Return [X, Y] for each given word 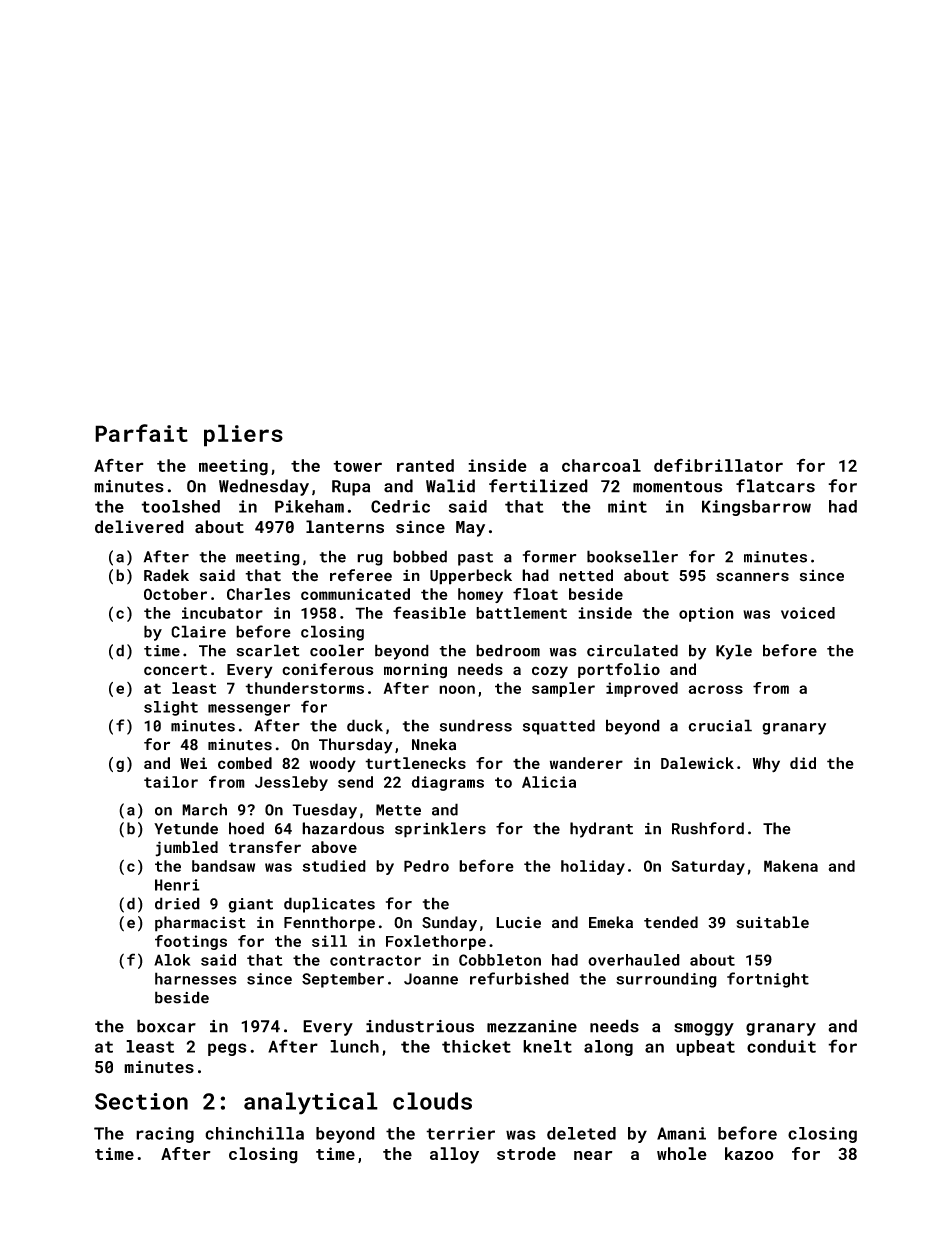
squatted [559, 727]
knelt [547, 1046]
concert [175, 670]
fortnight [768, 980]
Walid [450, 486]
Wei [193, 763]
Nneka [434, 744]
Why [766, 765]
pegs [227, 1049]
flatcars [775, 486]
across [715, 689]
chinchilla [254, 1133]
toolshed [180, 506]
